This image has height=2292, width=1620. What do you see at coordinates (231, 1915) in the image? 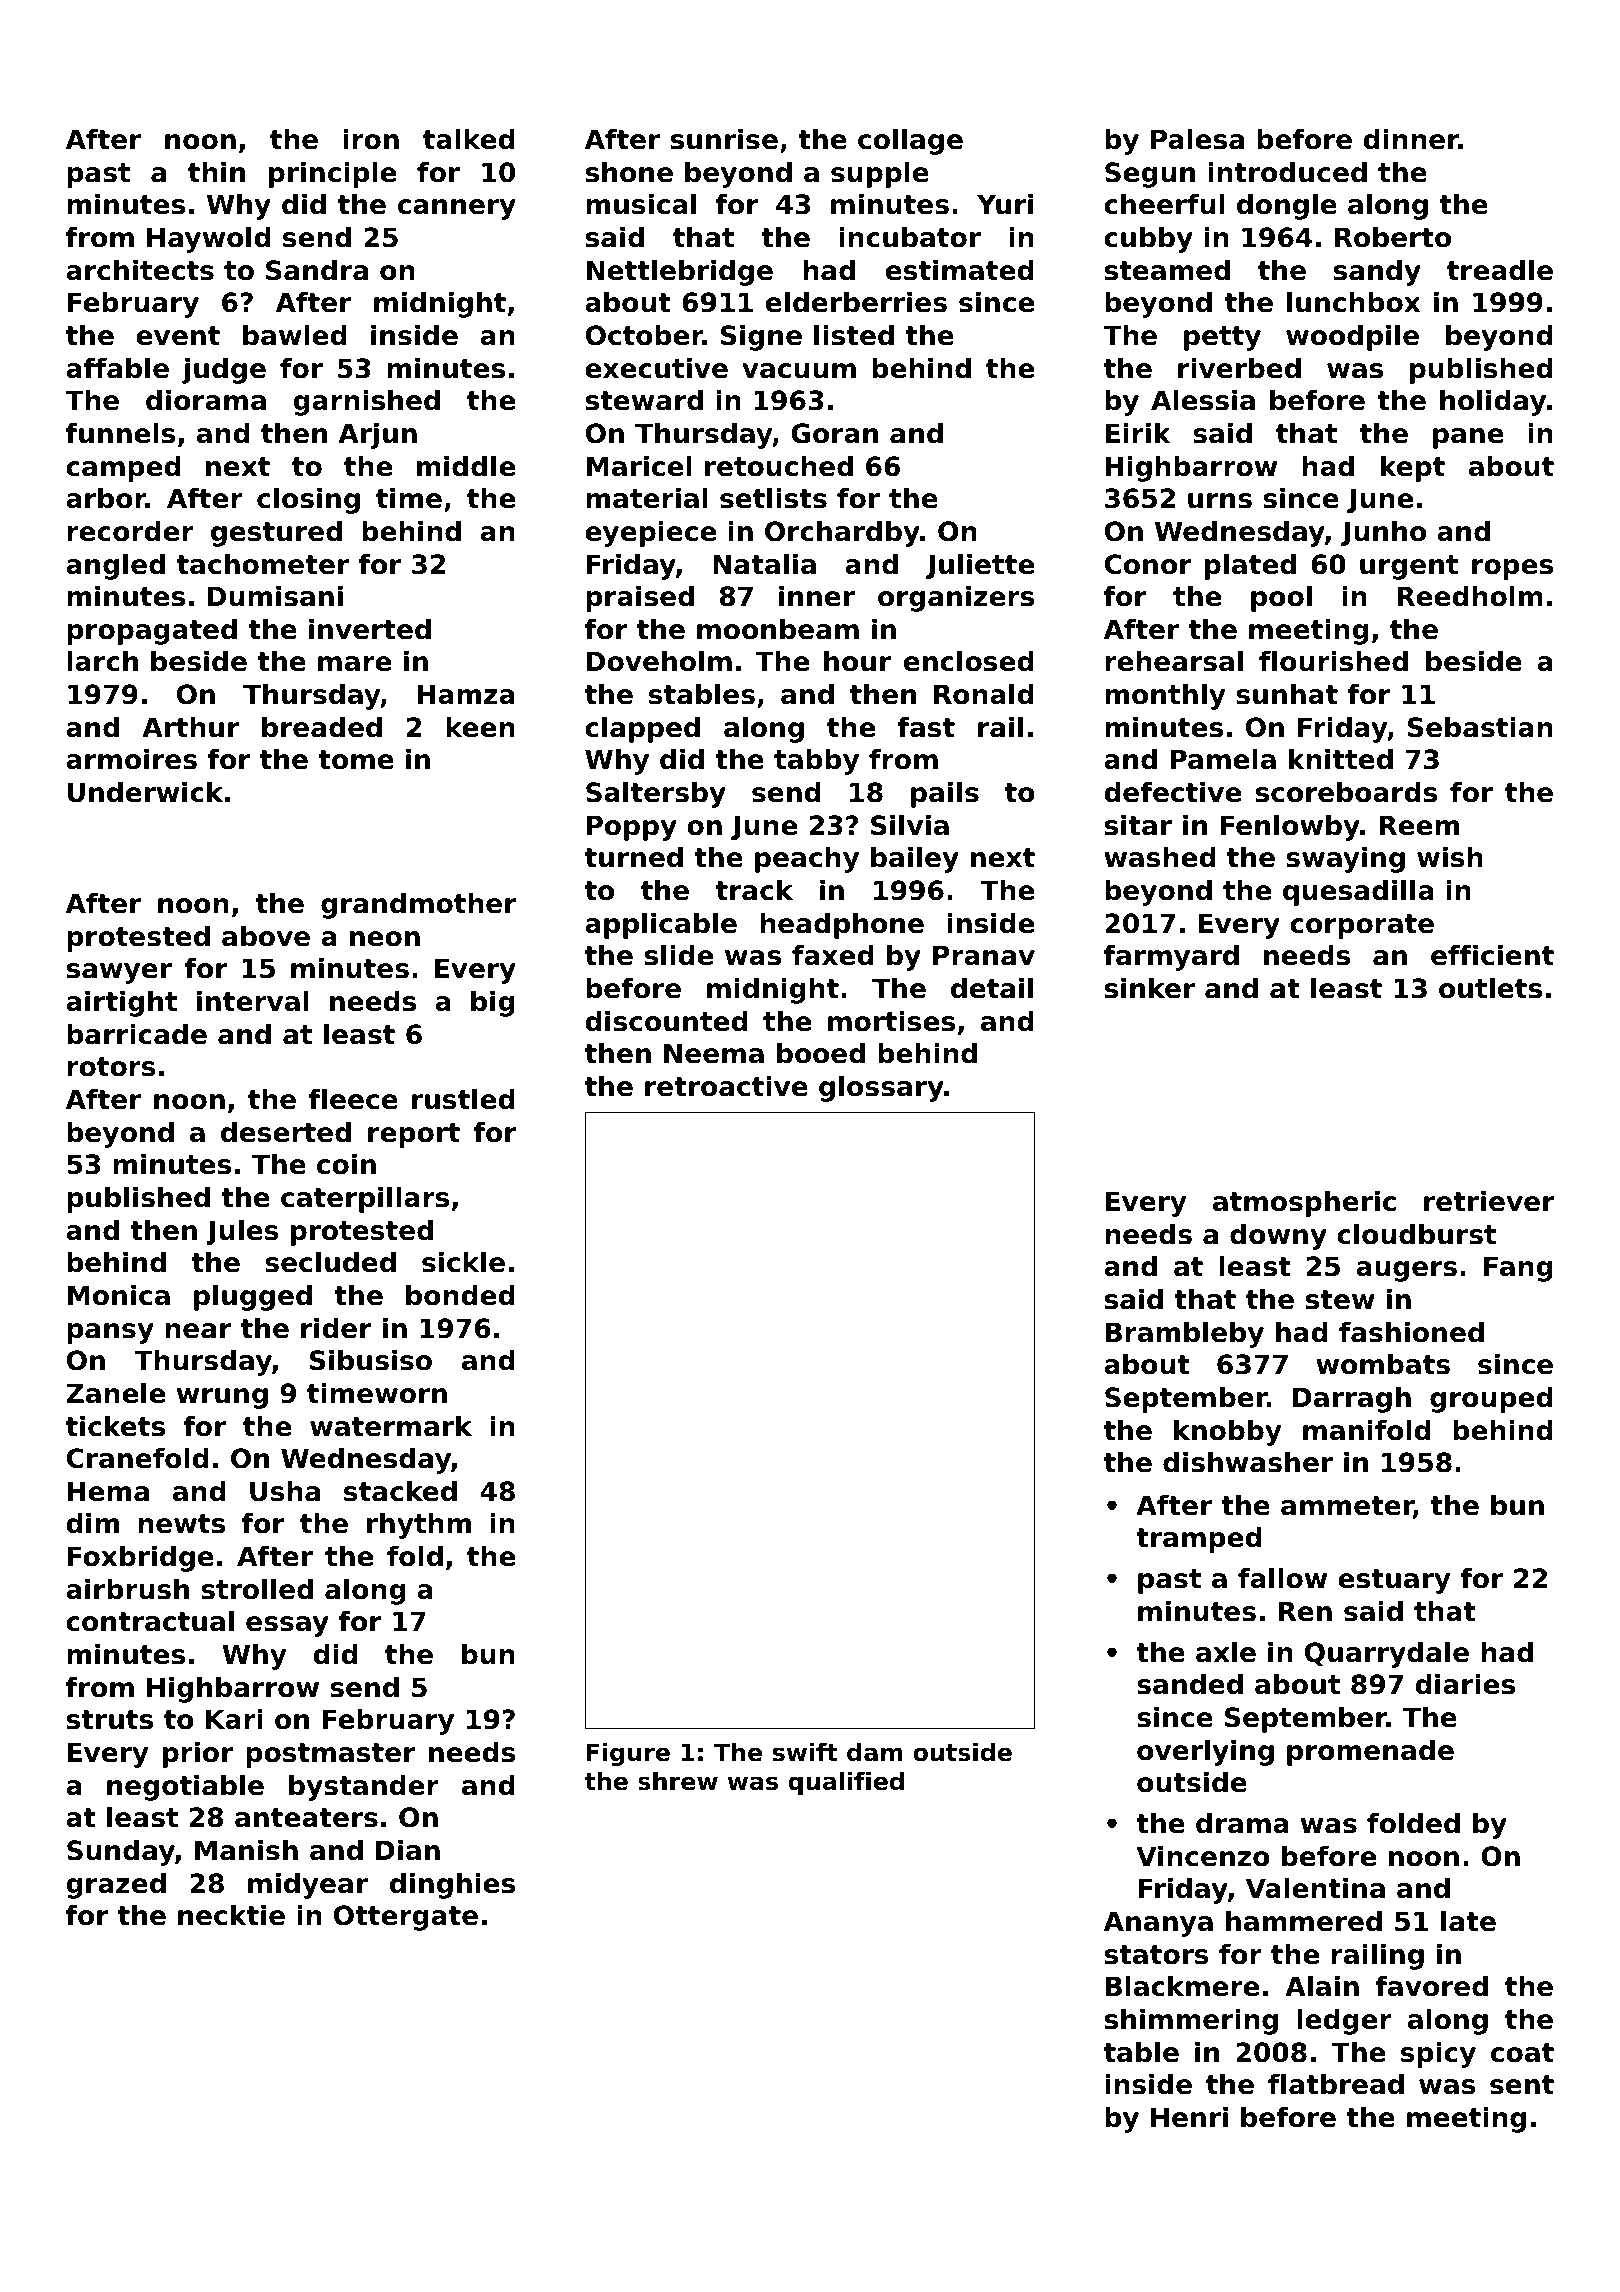
I see `necktie` at bounding box center [231, 1915].
